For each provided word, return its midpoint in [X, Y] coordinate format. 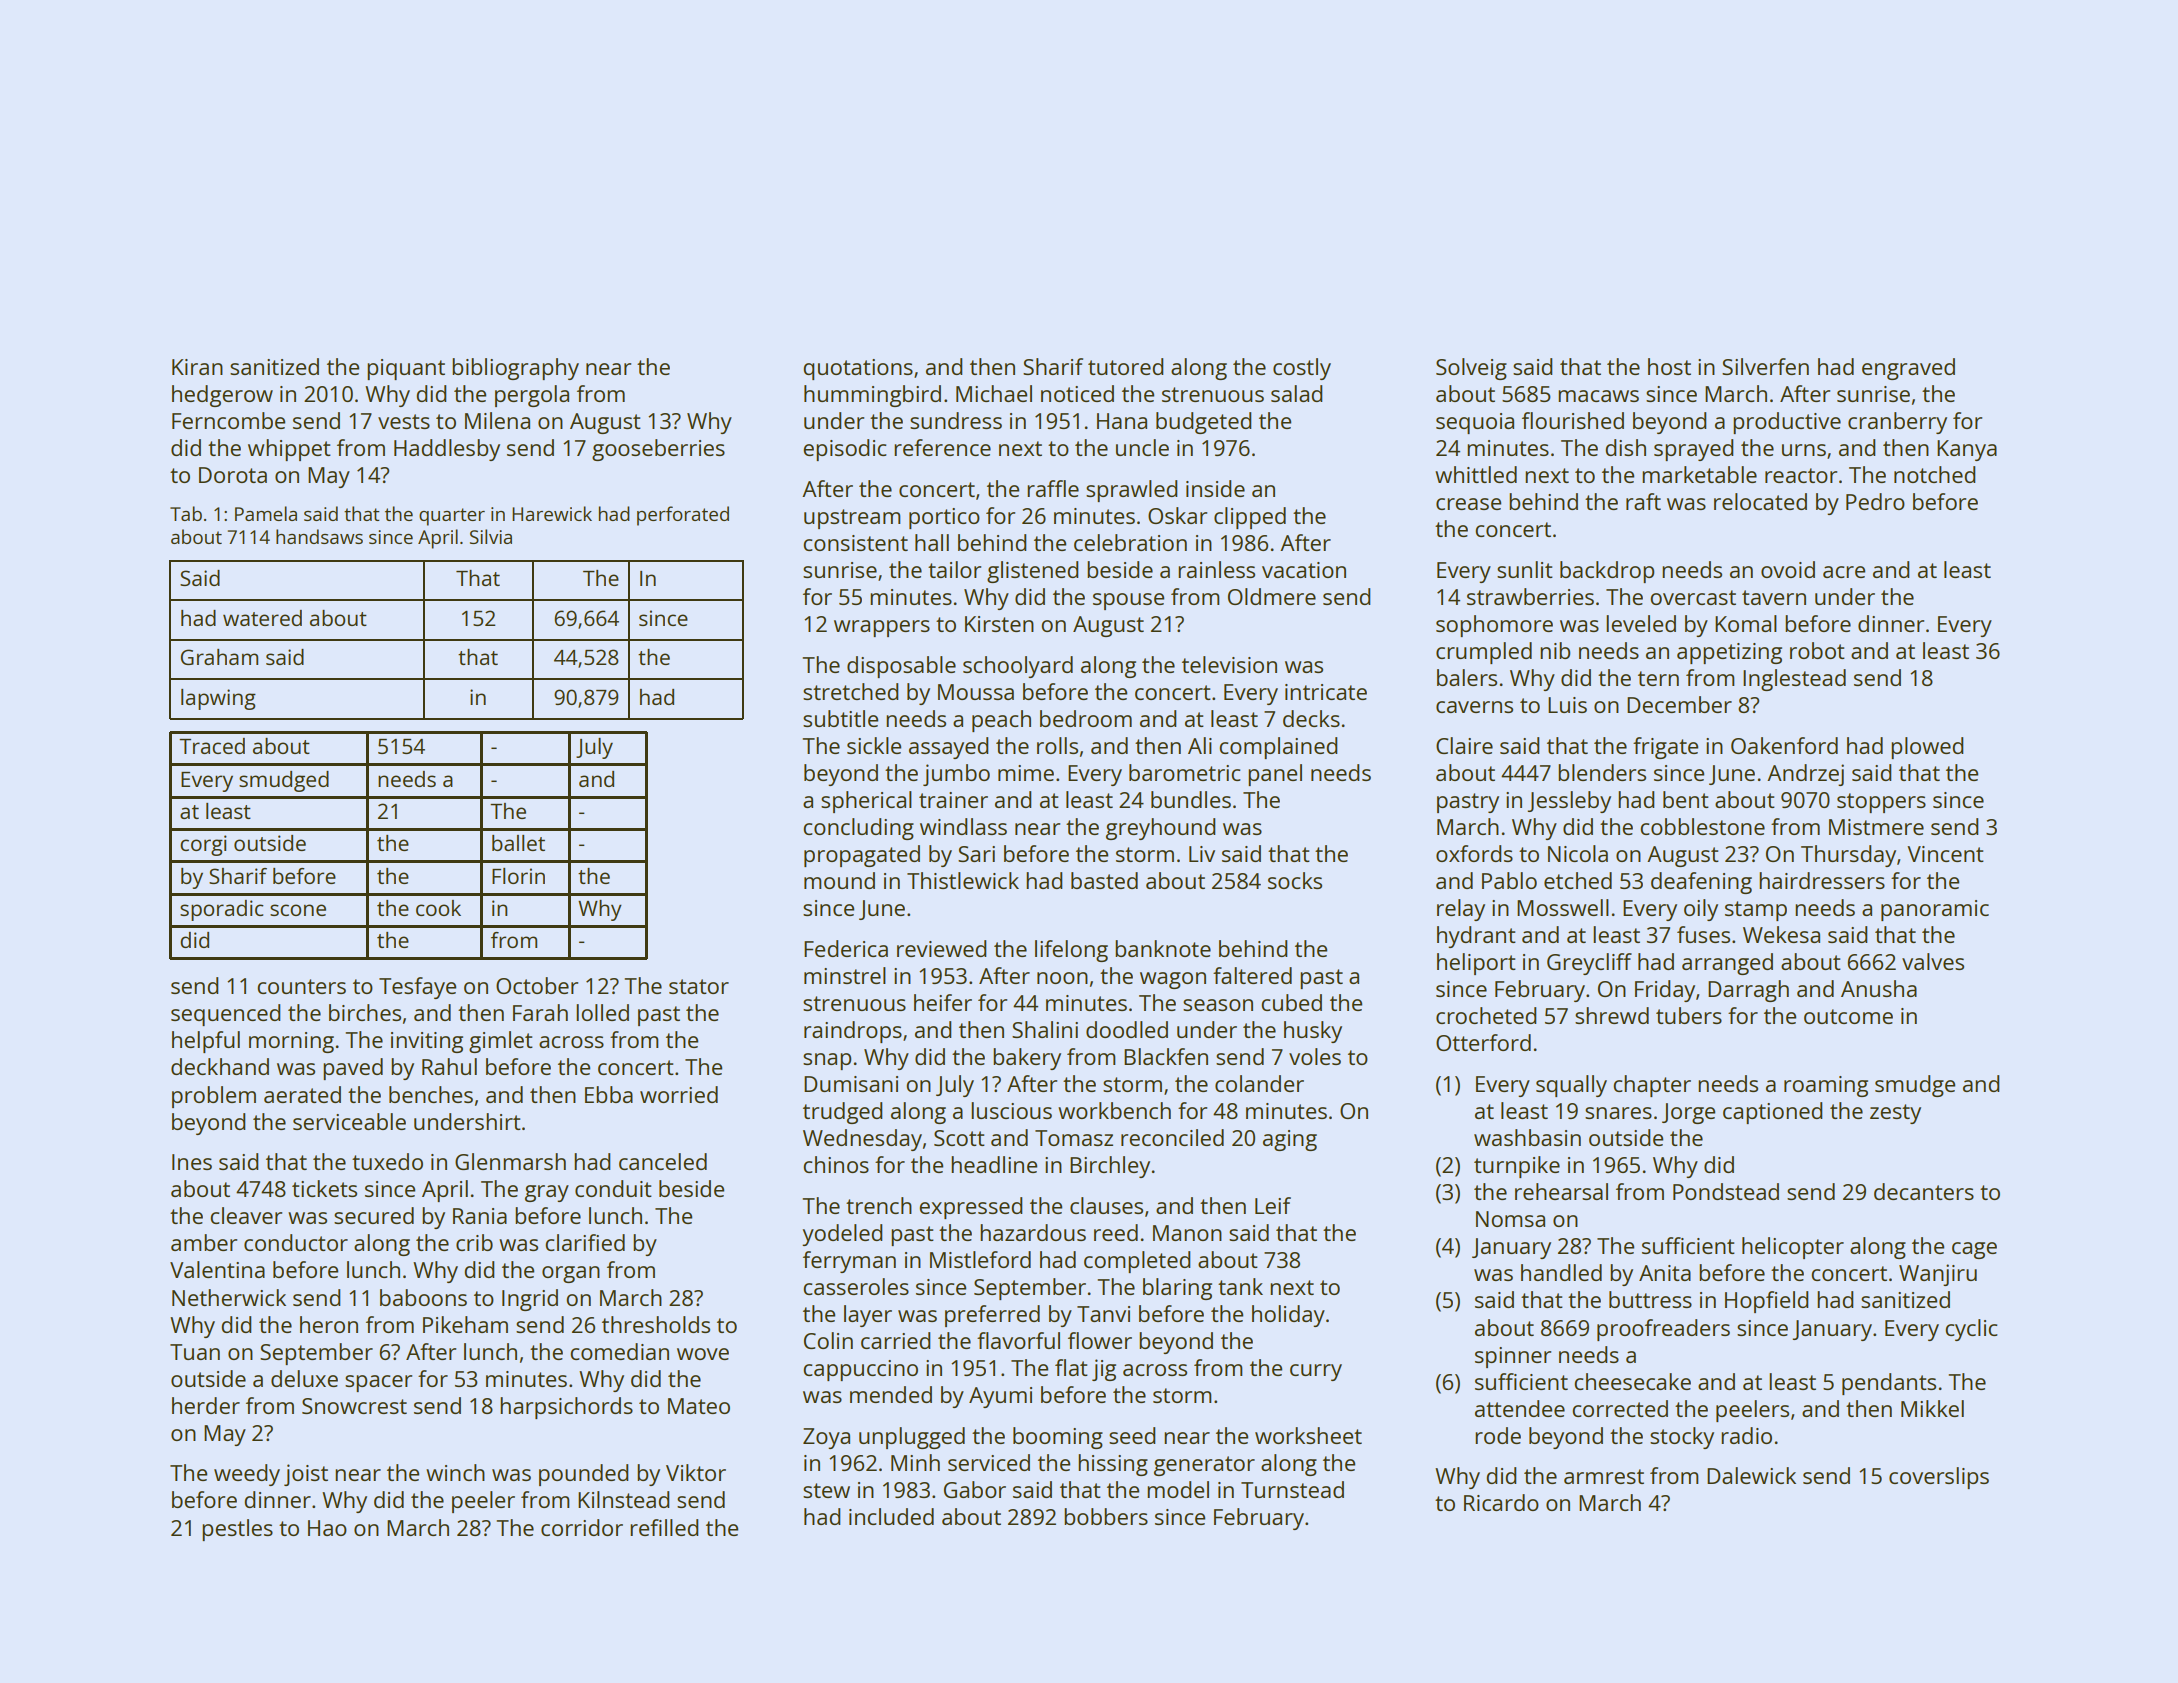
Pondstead [1726, 1191]
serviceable [349, 1121]
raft [1643, 501]
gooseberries [658, 450]
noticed [1077, 393]
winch [455, 1472]
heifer [943, 1002]
